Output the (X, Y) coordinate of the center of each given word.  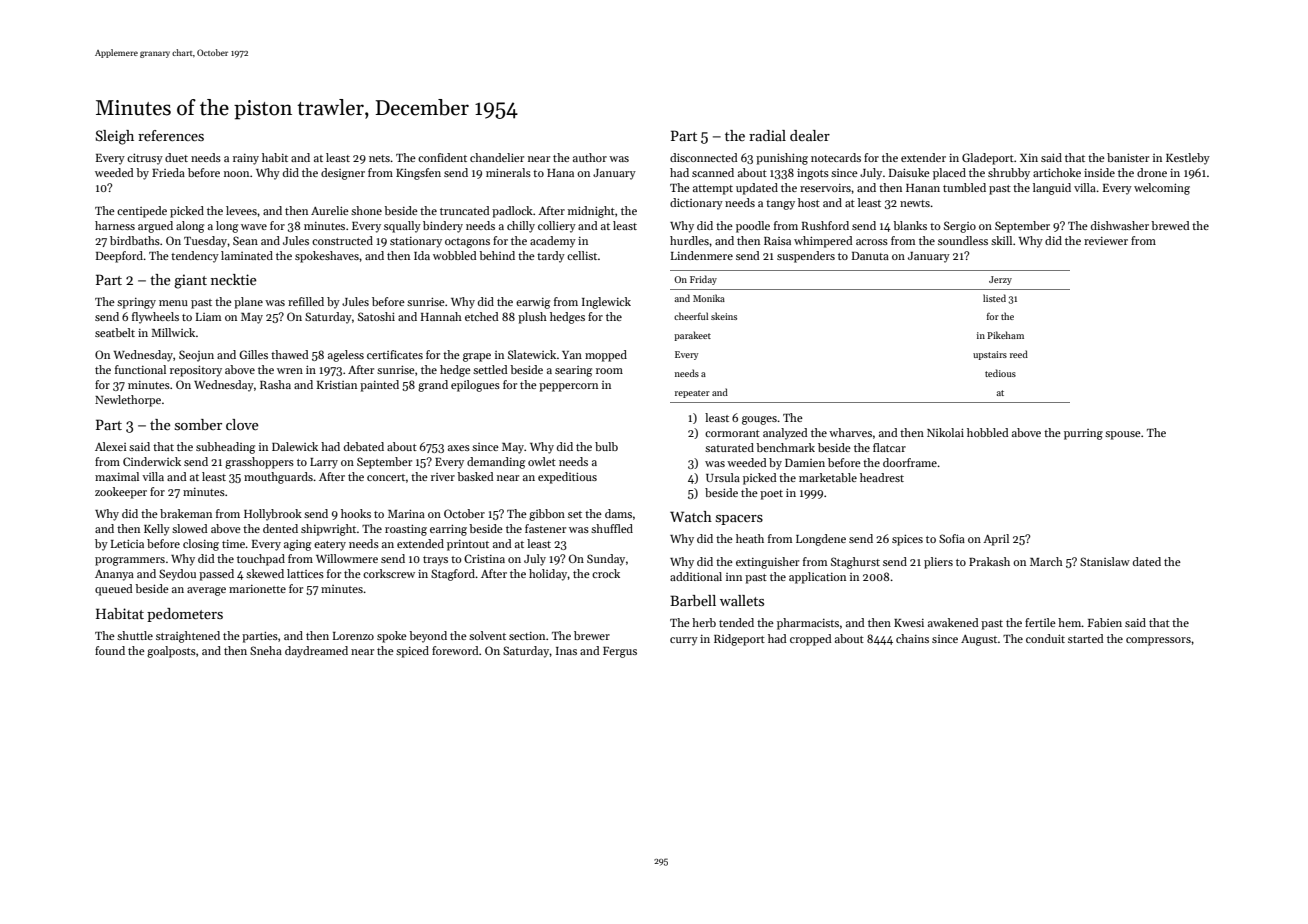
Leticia (127, 543)
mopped (606, 356)
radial (767, 135)
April (996, 540)
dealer (810, 135)
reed (1019, 354)
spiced (412, 652)
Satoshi (376, 316)
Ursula (723, 477)
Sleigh (115, 137)
